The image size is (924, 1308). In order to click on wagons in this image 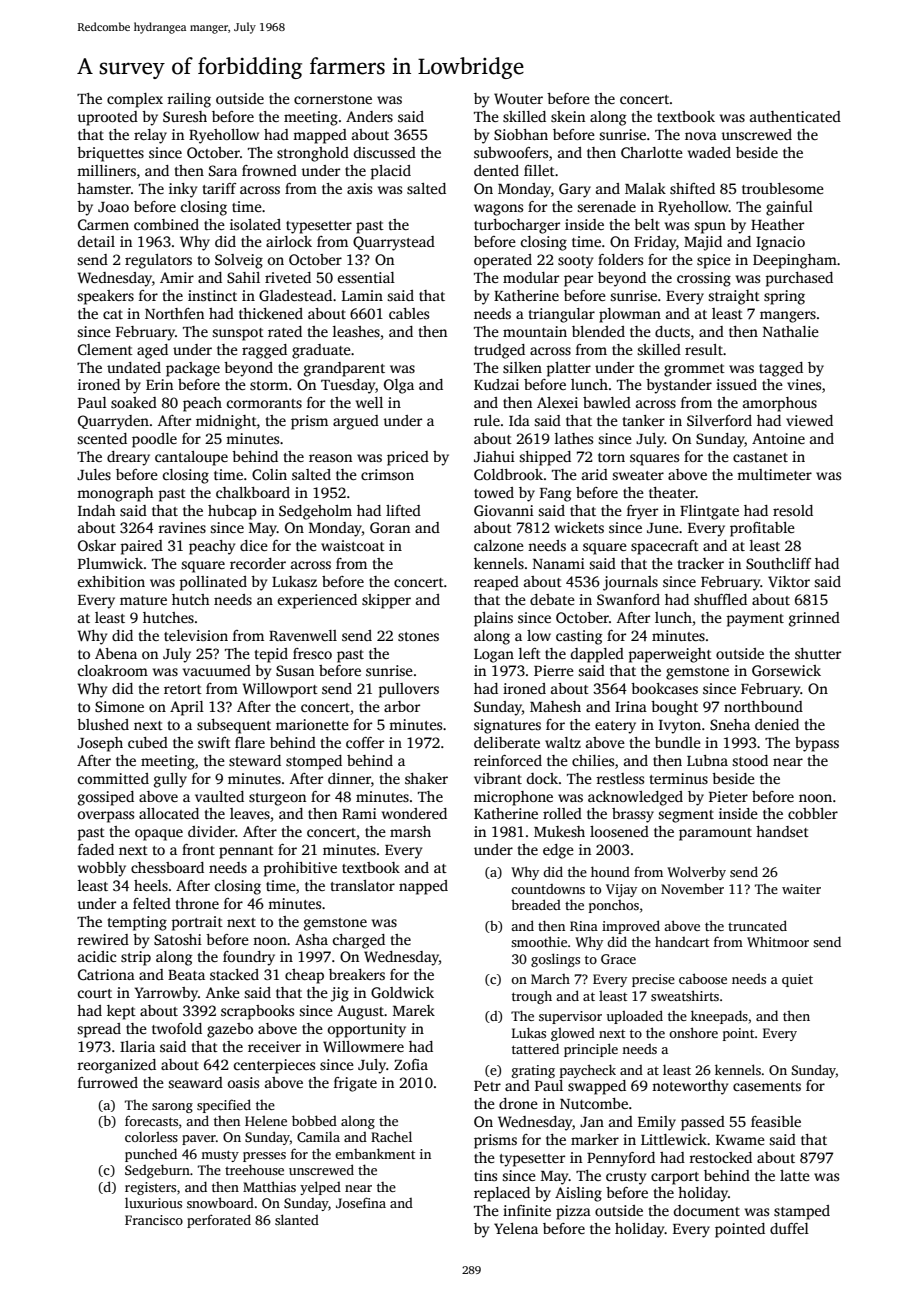, I will do `click(498, 210)`.
